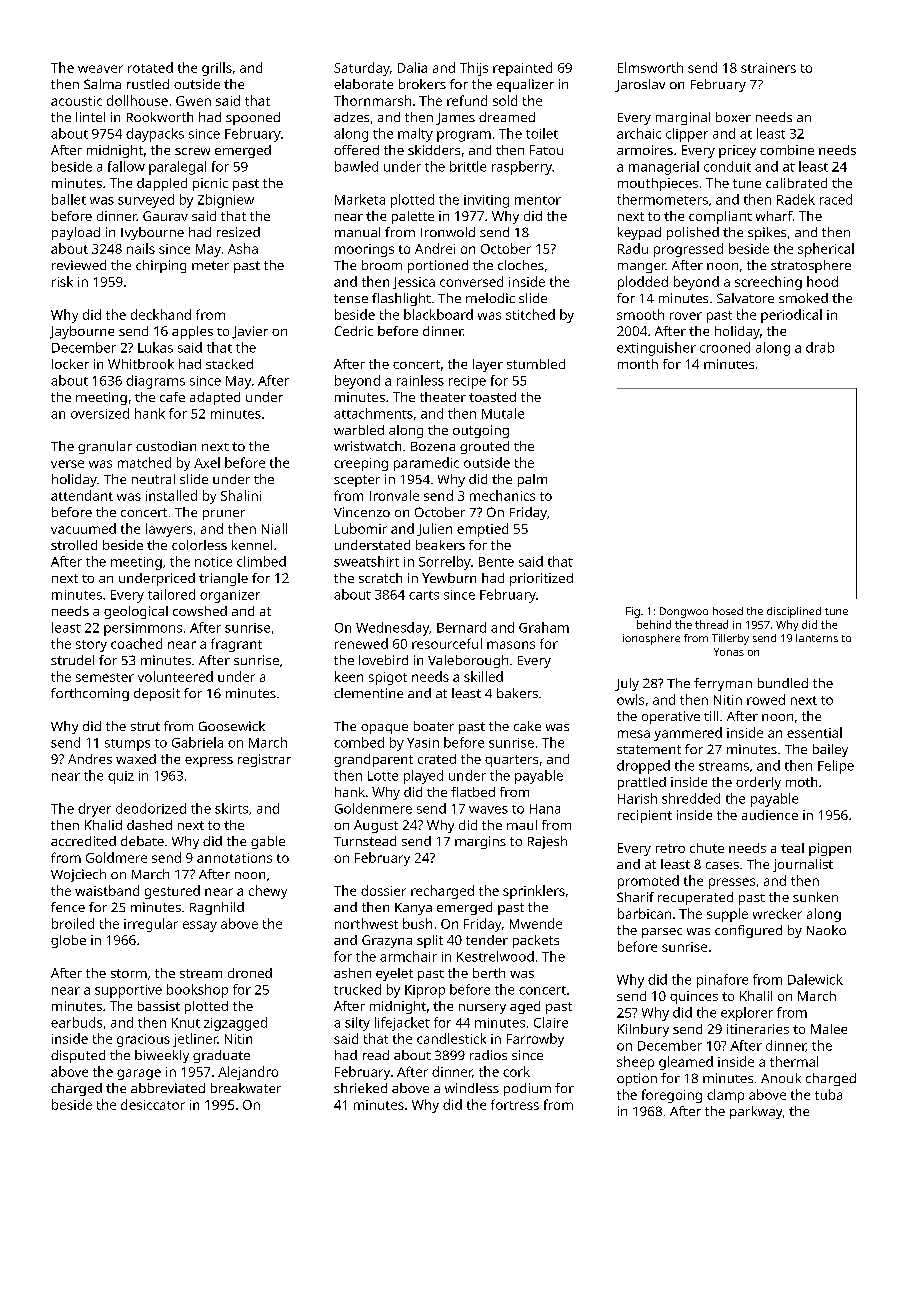  I want to click on grills, so click(217, 69).
